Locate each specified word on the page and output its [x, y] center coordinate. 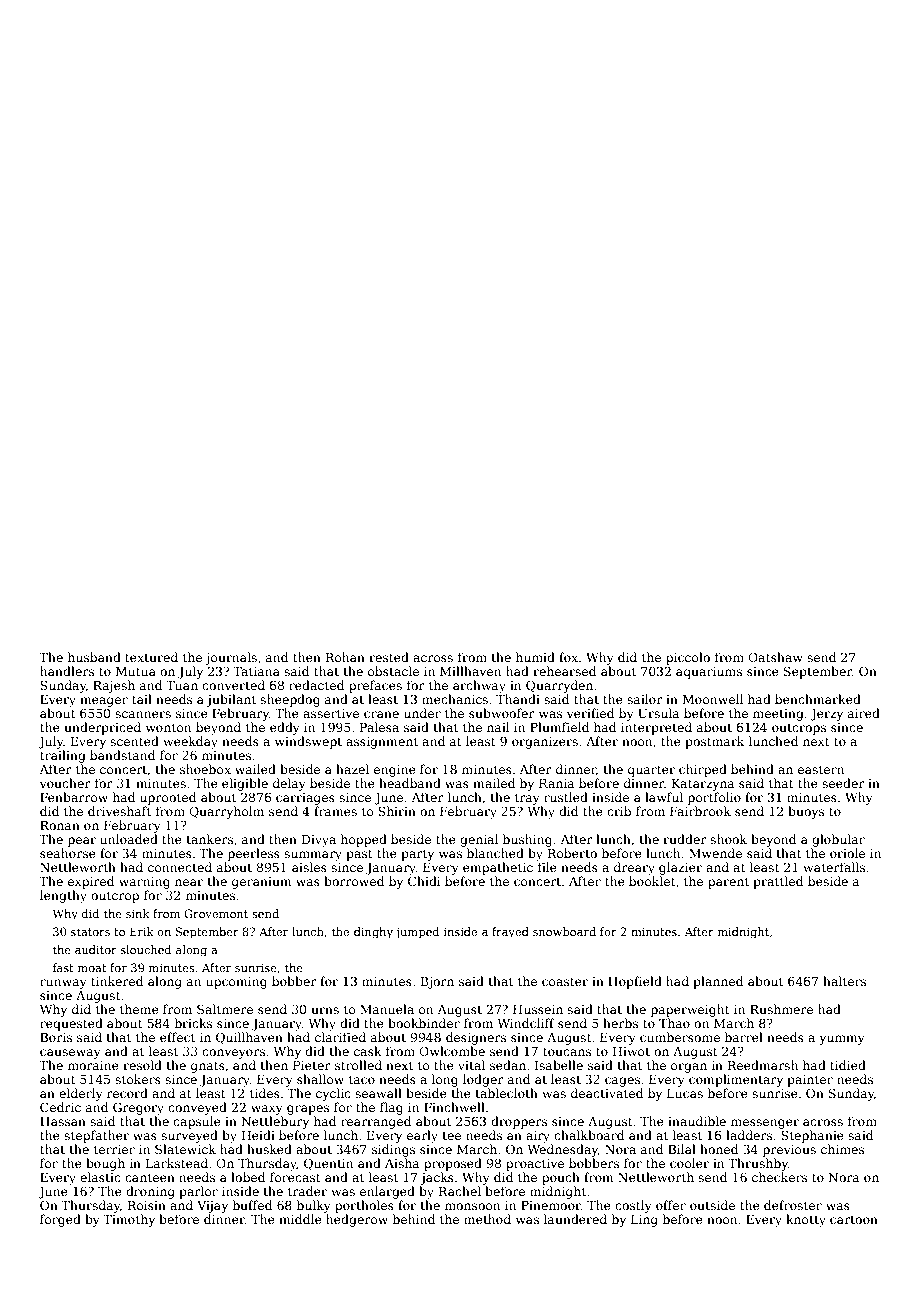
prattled [778, 882]
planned [718, 982]
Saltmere [225, 1009]
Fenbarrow [74, 797]
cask [368, 1051]
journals [231, 658]
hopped [364, 840]
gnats [208, 1067]
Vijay [212, 1207]
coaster [565, 981]
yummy [842, 1040]
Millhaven [470, 671]
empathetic [498, 868]
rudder [685, 839]
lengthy [63, 896]
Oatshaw [775, 657]
